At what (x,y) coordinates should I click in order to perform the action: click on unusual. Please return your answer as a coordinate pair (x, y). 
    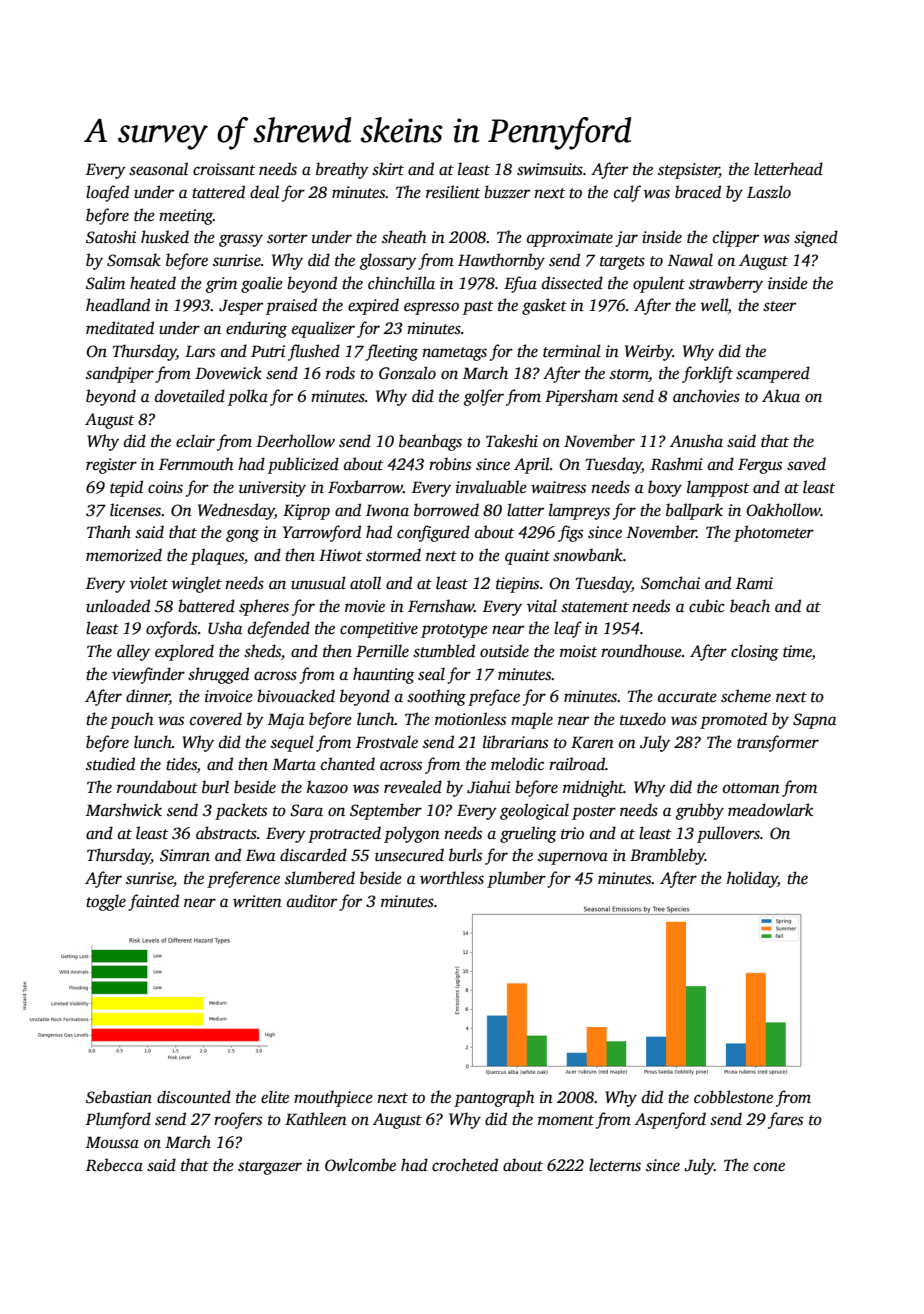
    Looking at the image, I should click on (318, 583).
